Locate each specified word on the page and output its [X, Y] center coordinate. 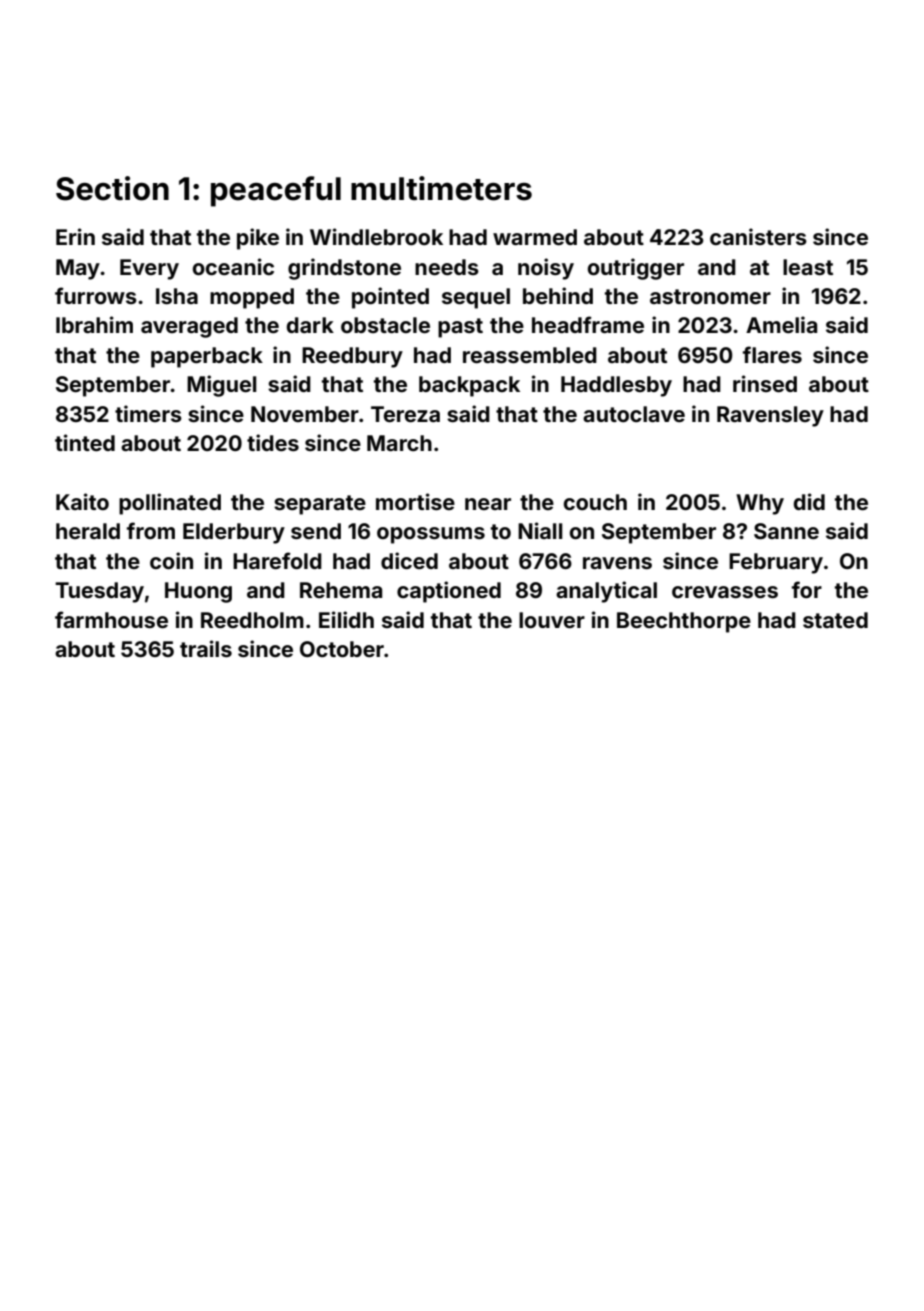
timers [148, 413]
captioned [449, 592]
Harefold [277, 560]
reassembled [530, 355]
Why [760, 504]
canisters [758, 236]
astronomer [710, 296]
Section [112, 188]
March [399, 443]
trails [206, 648]
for [807, 589]
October [342, 649]
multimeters [441, 188]
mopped [252, 298]
